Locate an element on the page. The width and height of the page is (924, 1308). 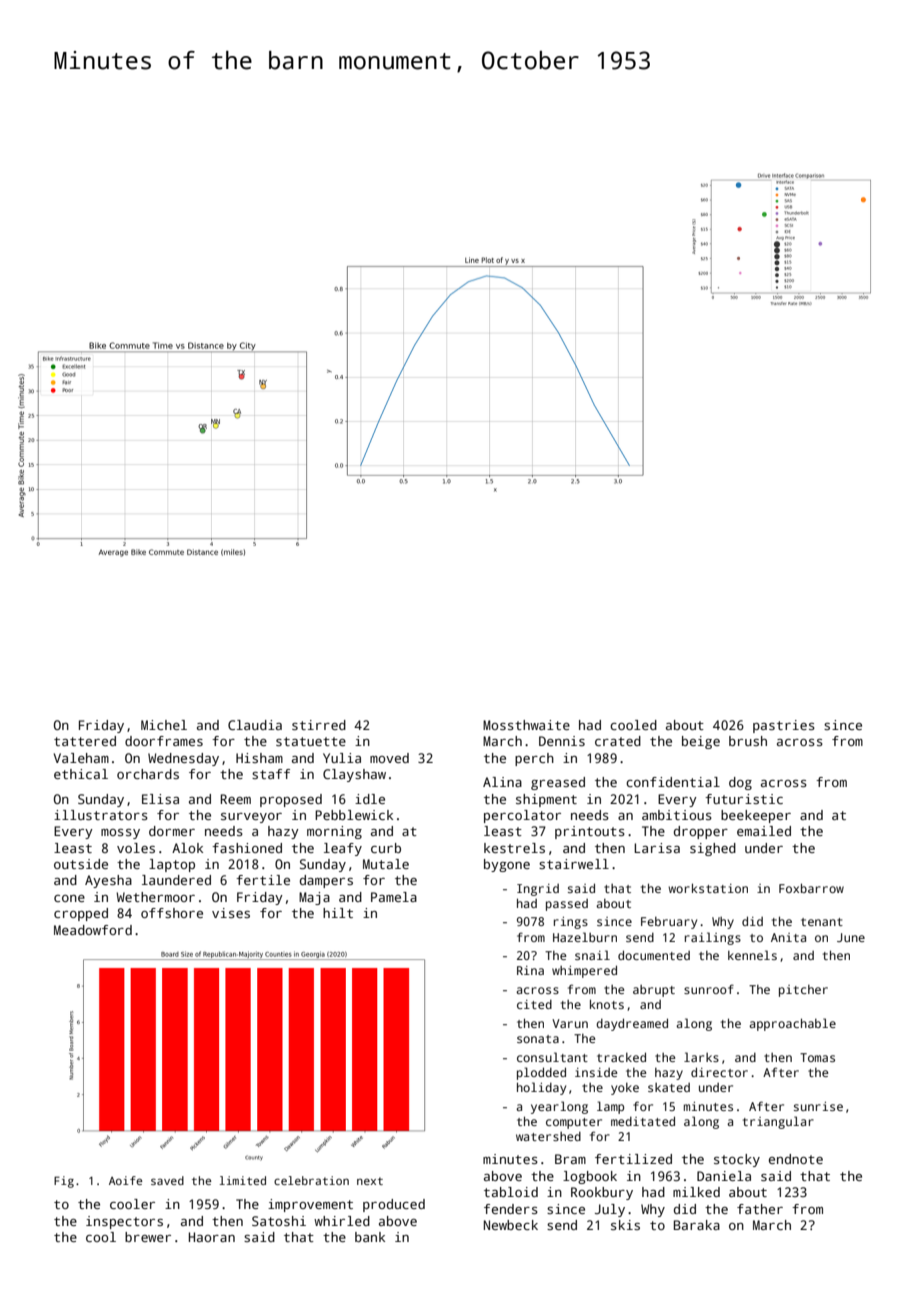
Claudia is located at coordinates (255, 725).
